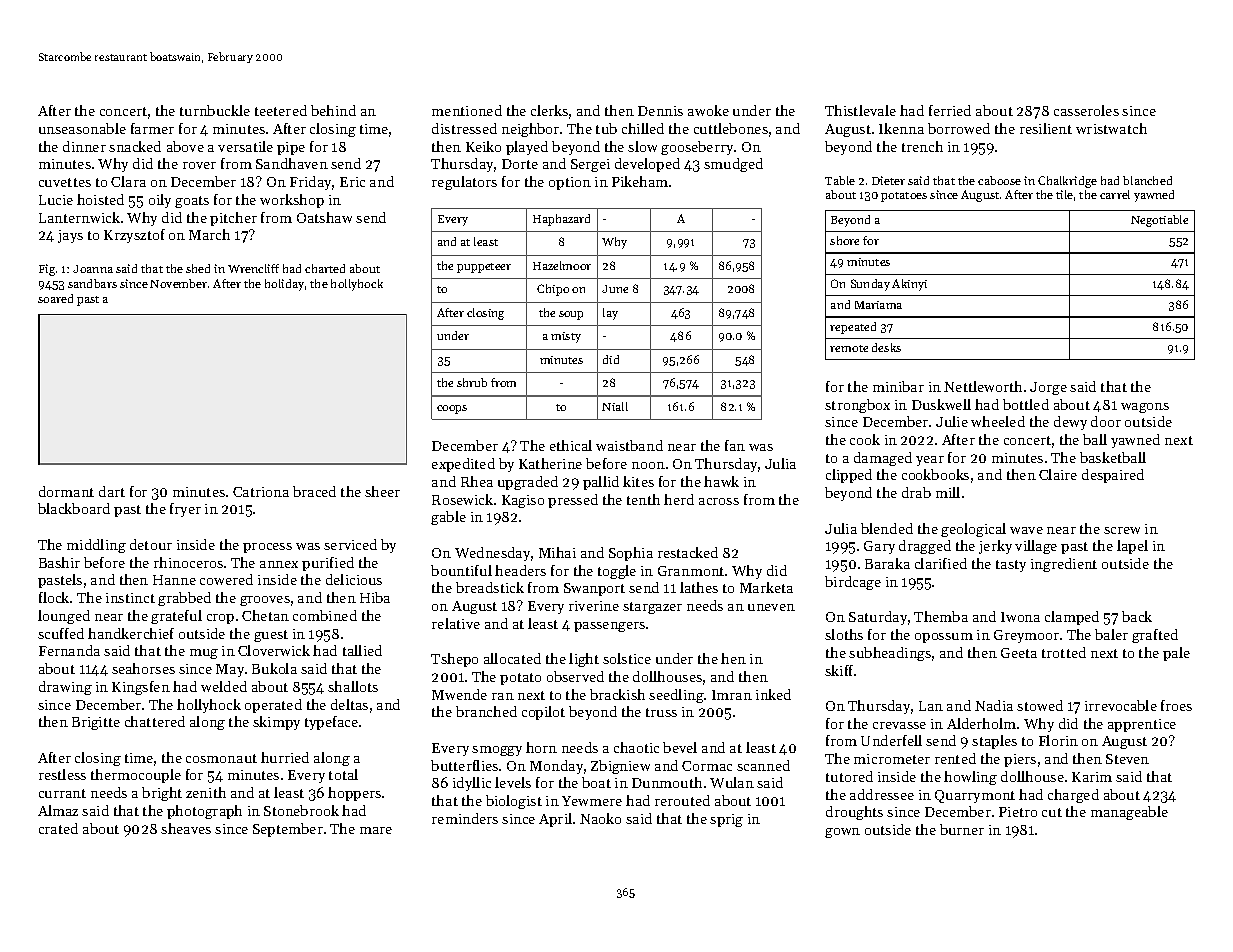 Image resolution: width=1233 pixels, height=952 pixels. Describe the element at coordinates (857, 406) in the image. I see `strongbox` at that location.
